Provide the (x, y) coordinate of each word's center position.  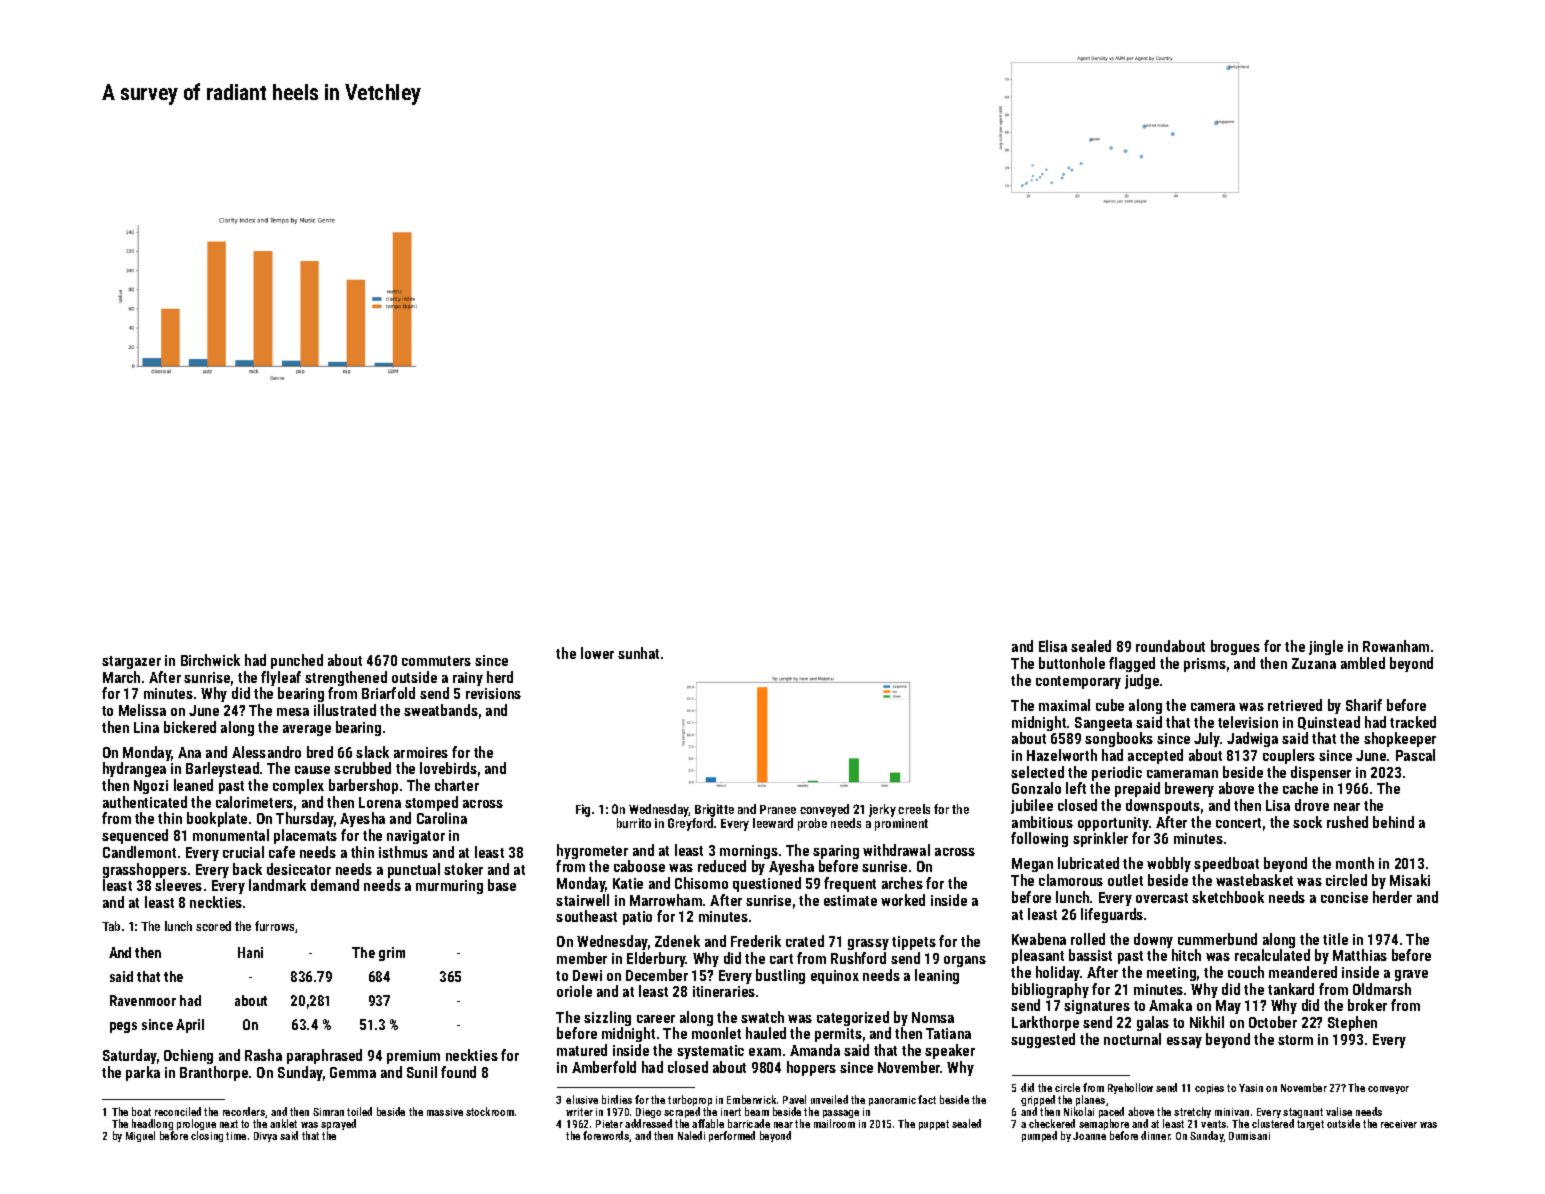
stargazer (131, 662)
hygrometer (592, 851)
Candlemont (139, 852)
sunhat (638, 653)
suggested (1043, 1040)
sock (1307, 822)
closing (207, 1137)
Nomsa (933, 1017)
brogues (1235, 647)
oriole (574, 991)
